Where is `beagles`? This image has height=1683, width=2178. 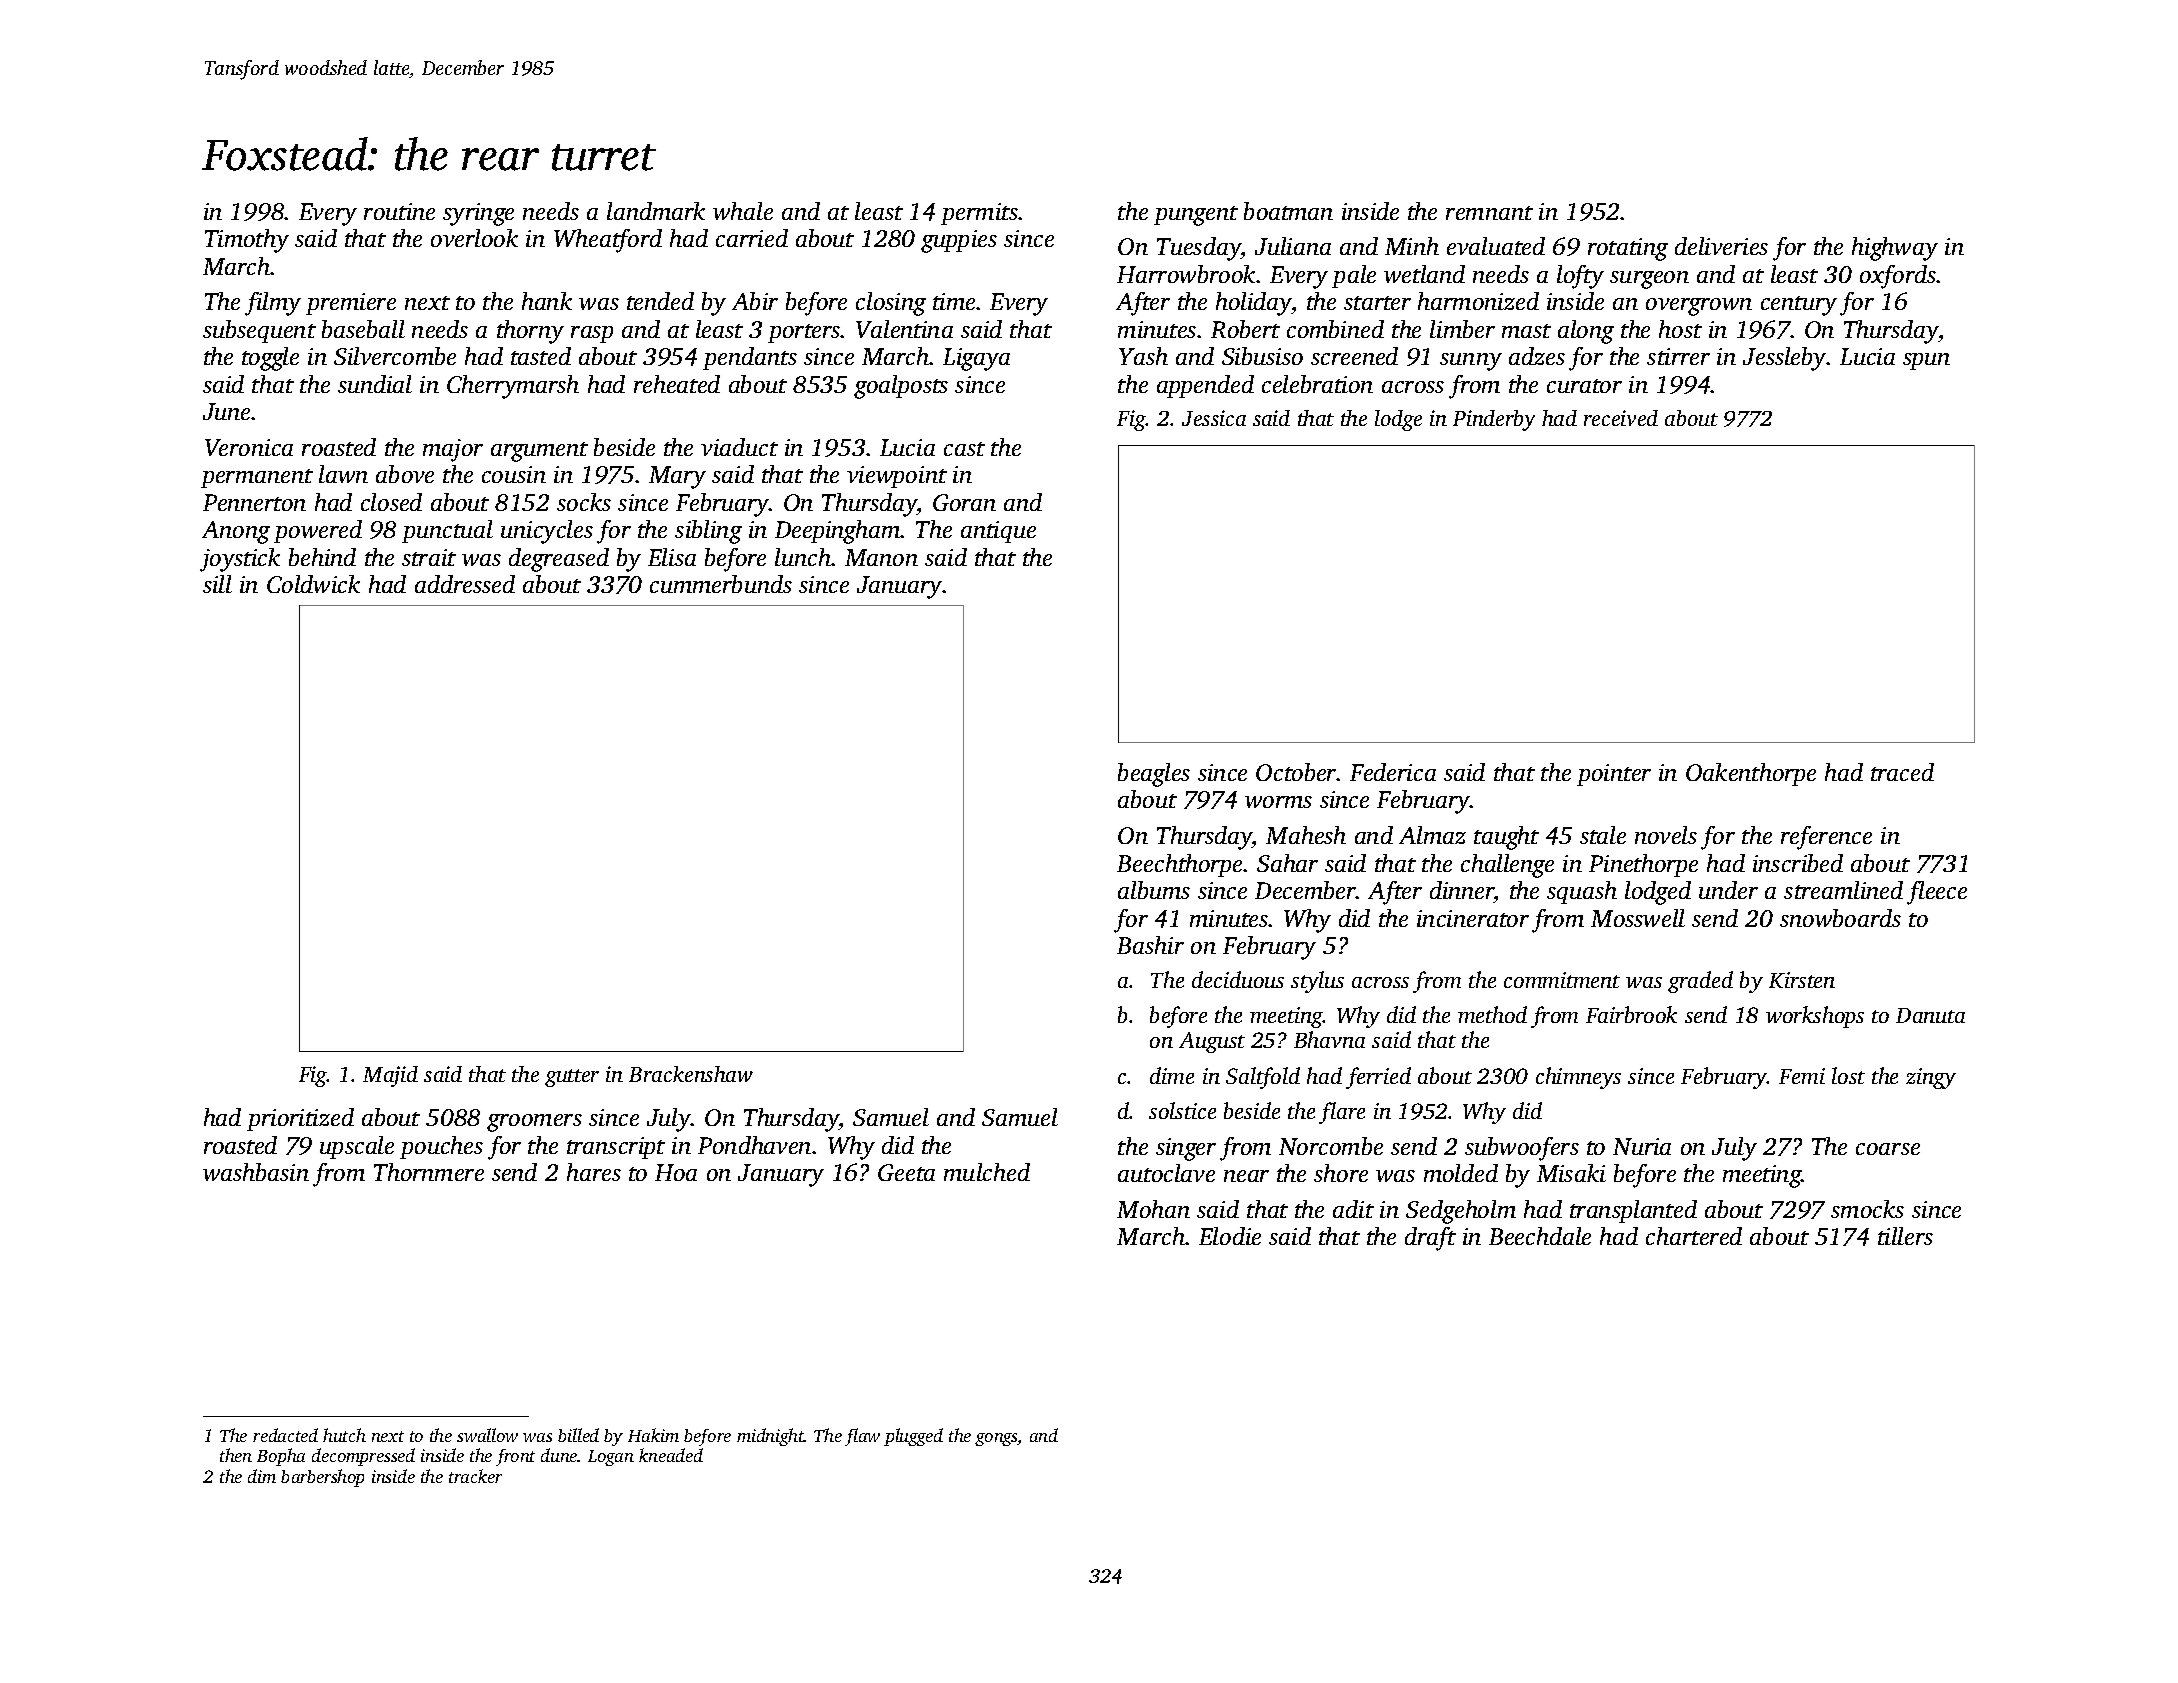 beagles is located at coordinates (1154, 775).
